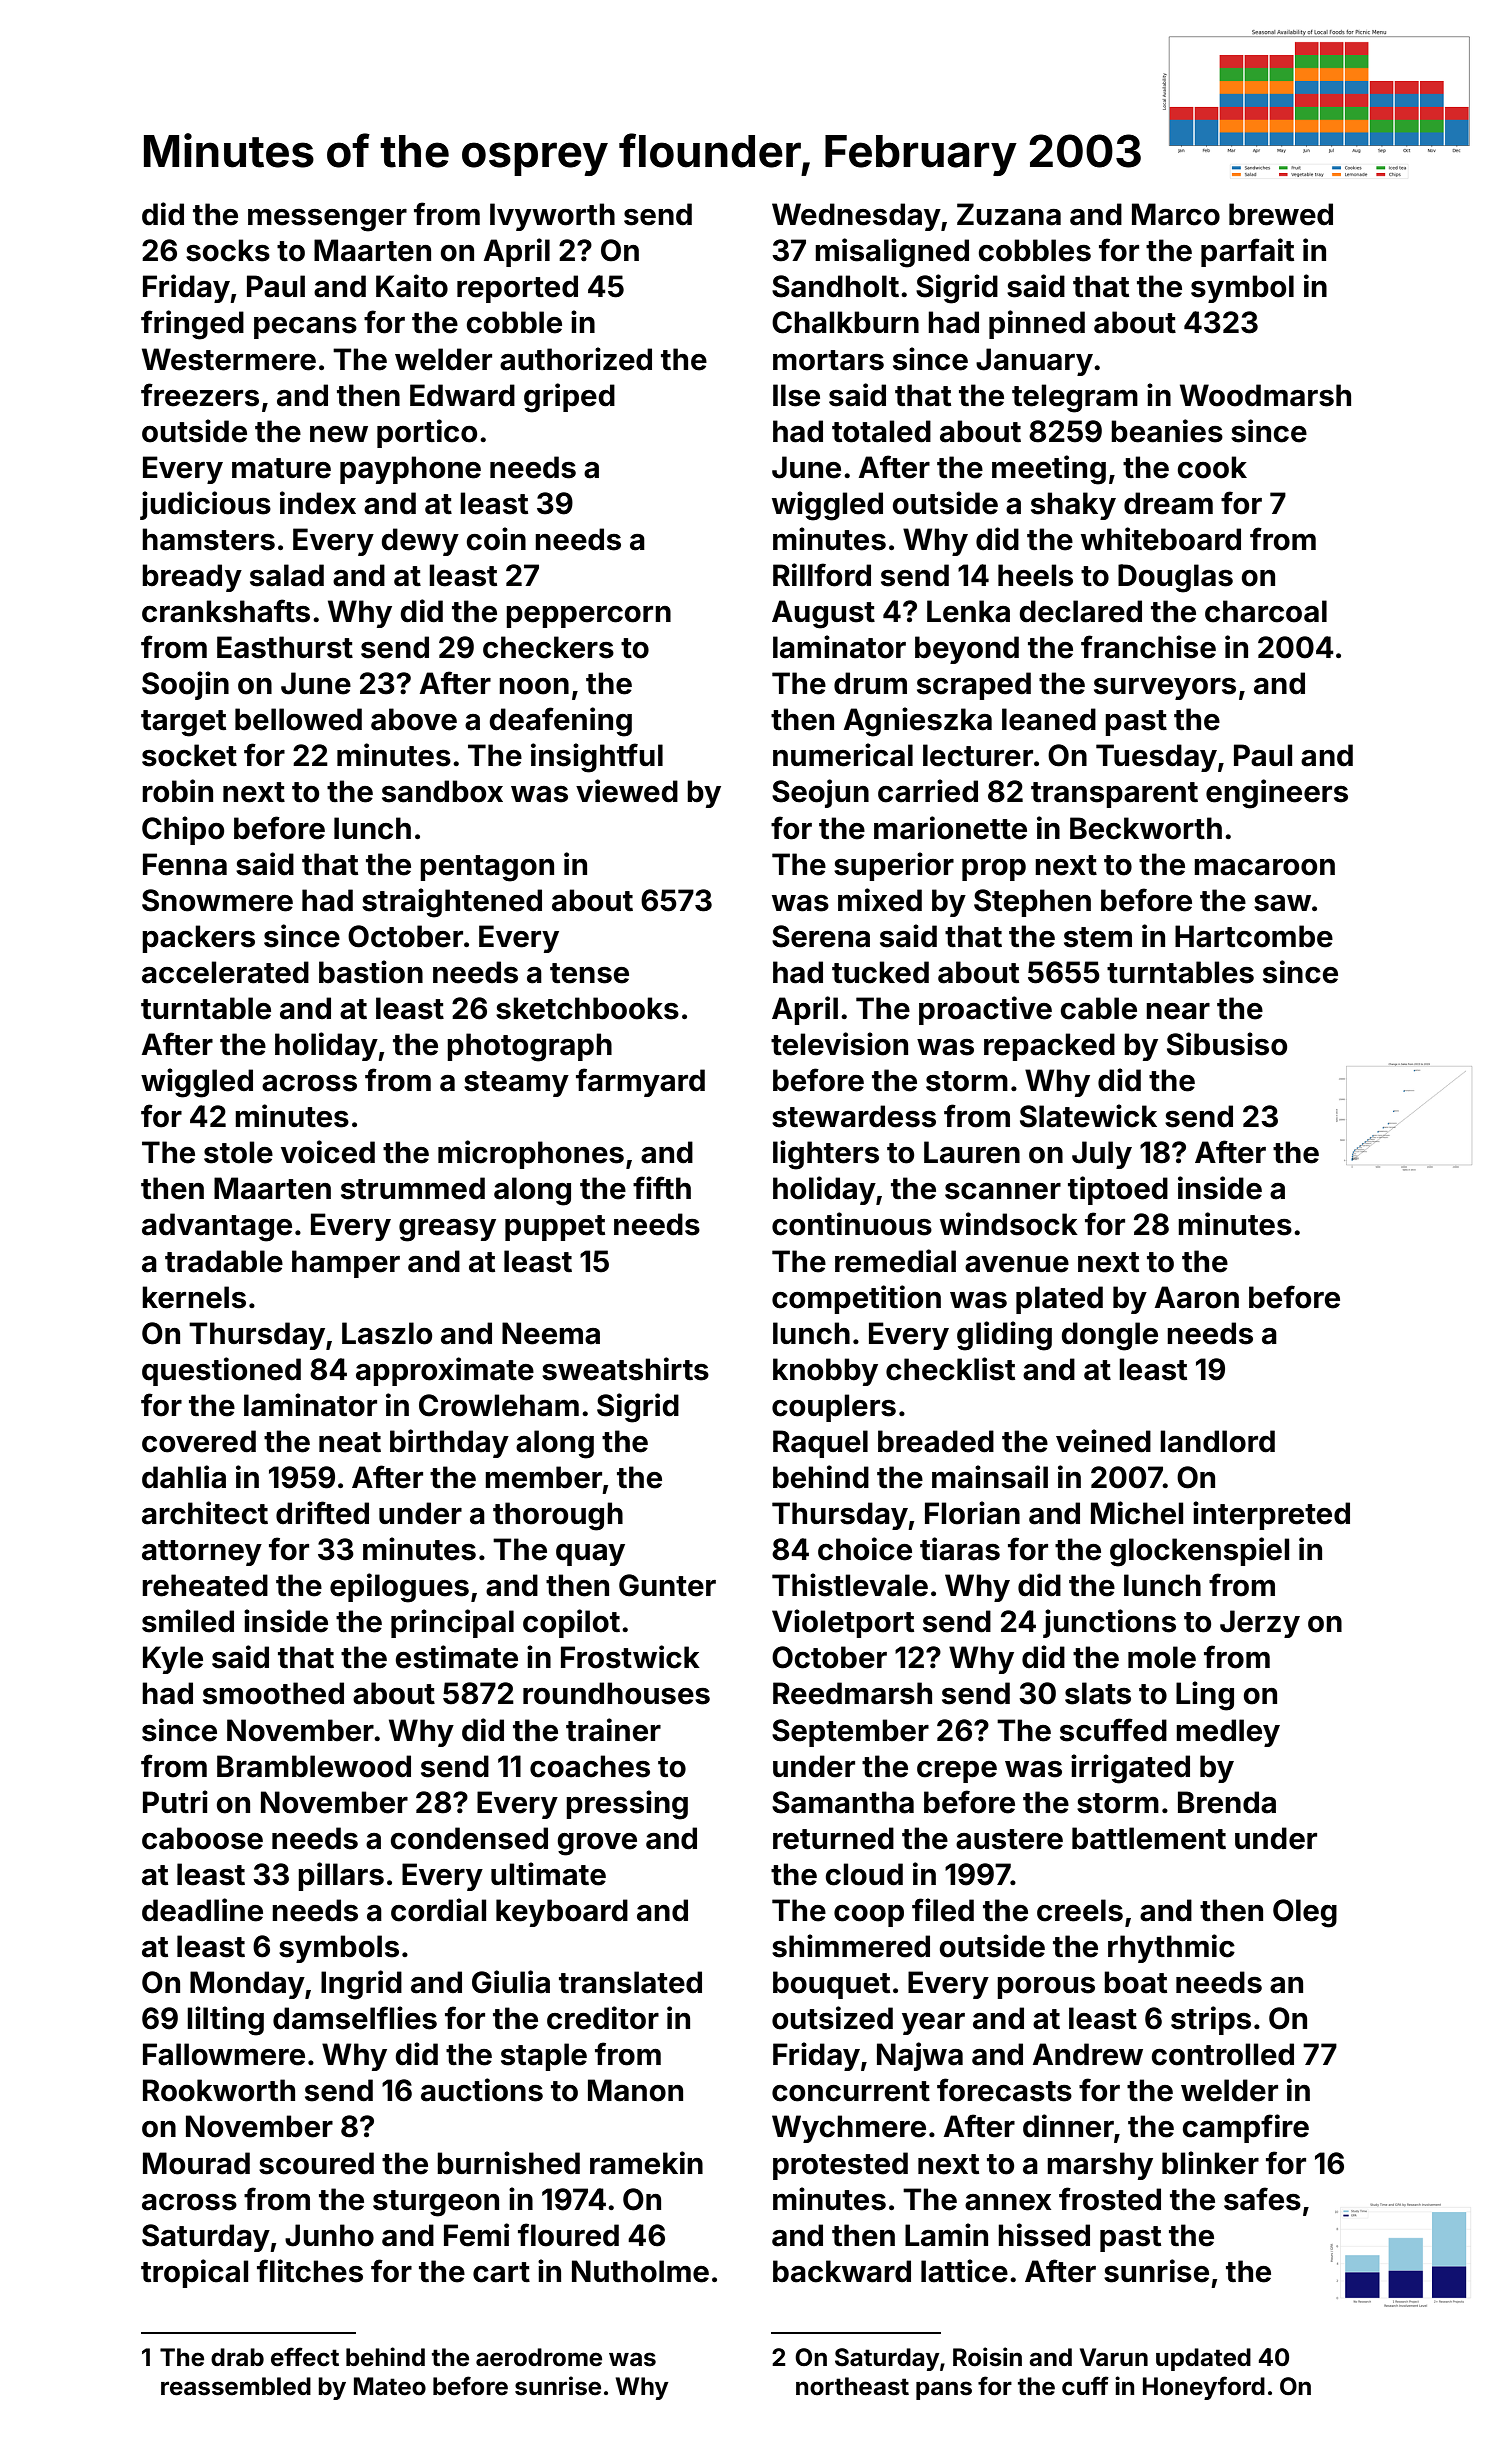 This screenshot has height=2464, width=1496. I want to click on fifth, so click(662, 1187).
